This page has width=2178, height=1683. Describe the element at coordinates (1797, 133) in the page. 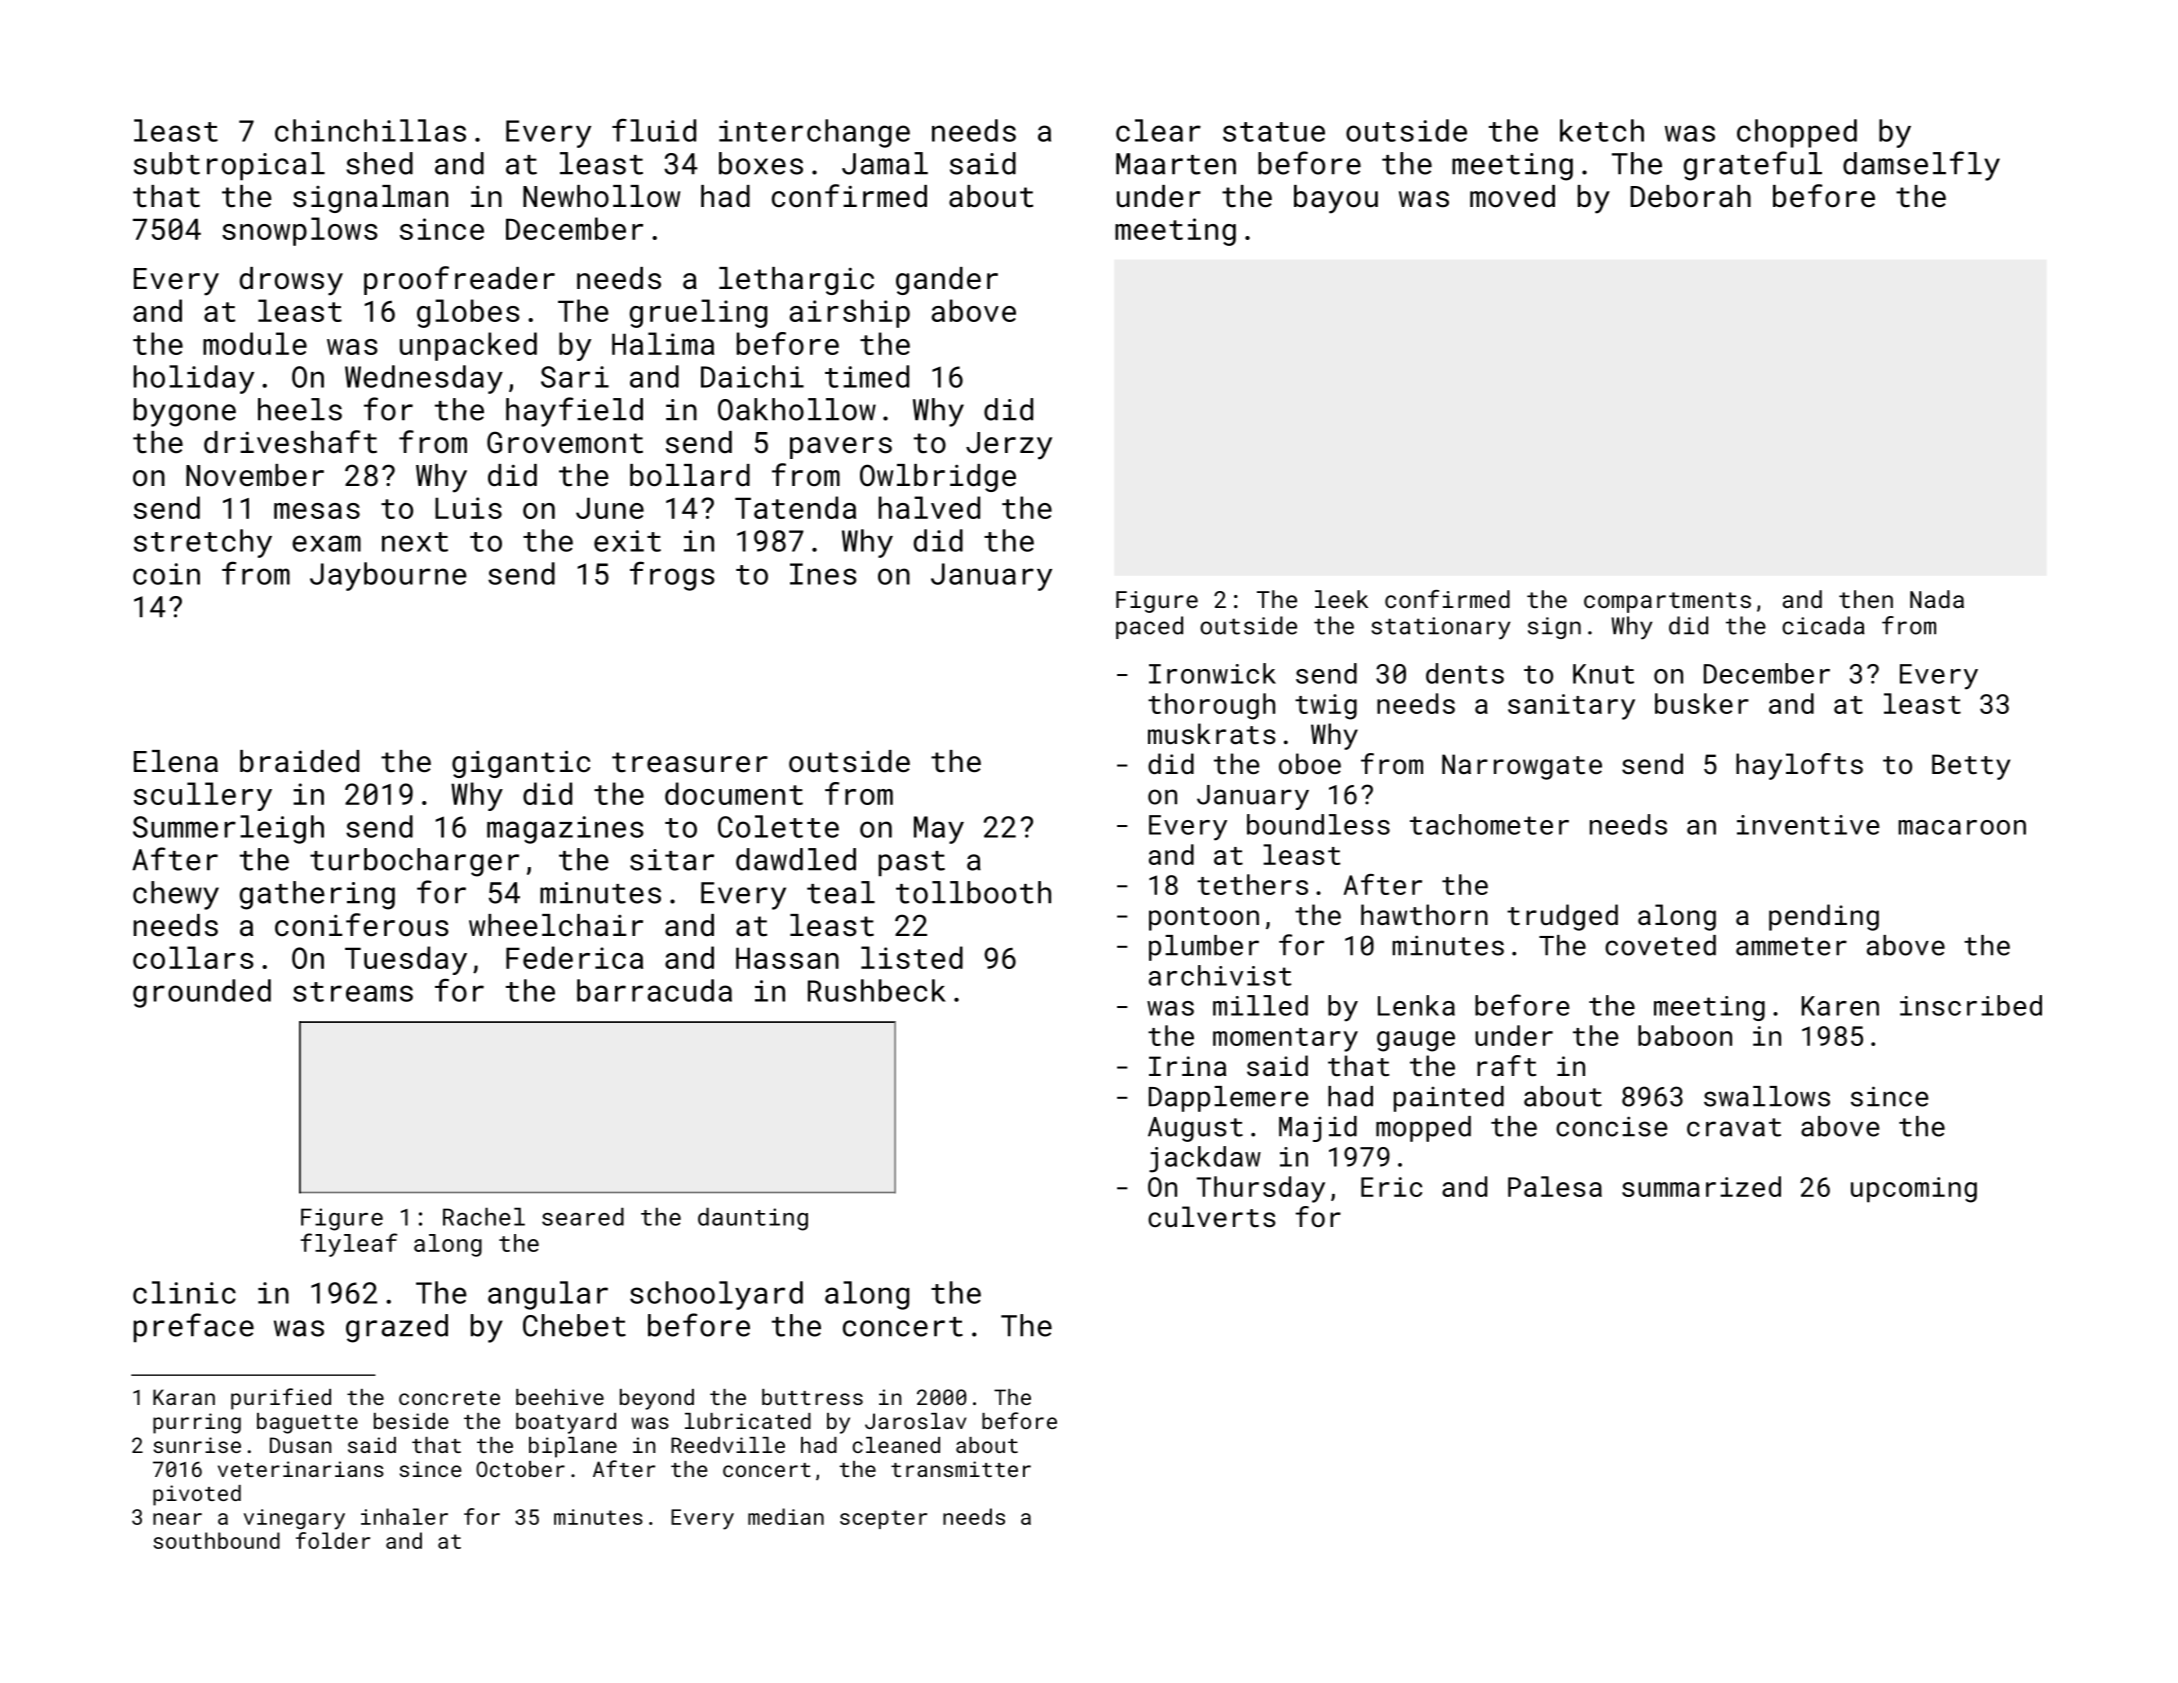

I see `chopped` at that location.
